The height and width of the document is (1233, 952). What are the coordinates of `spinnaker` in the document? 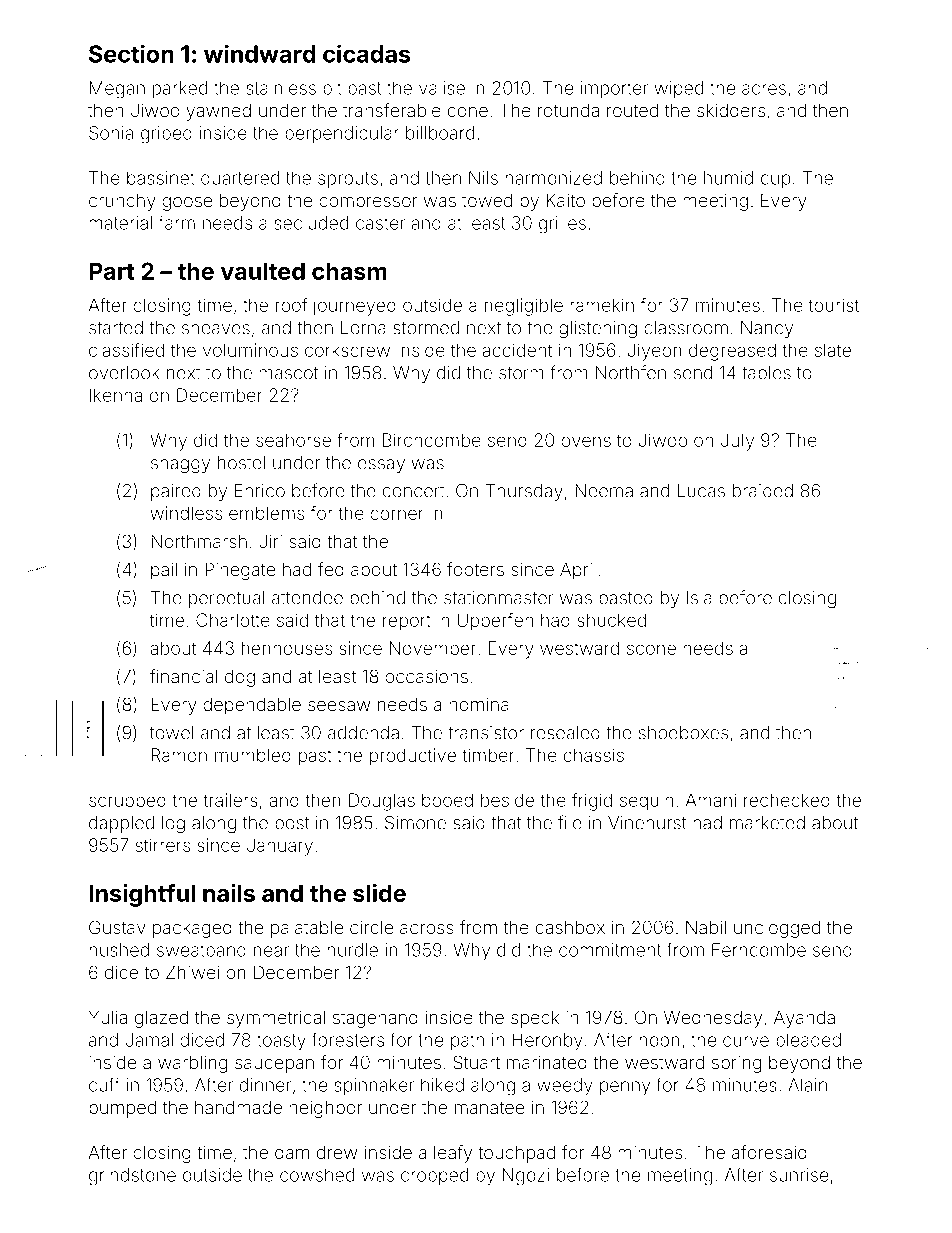 It's located at (374, 1086).
